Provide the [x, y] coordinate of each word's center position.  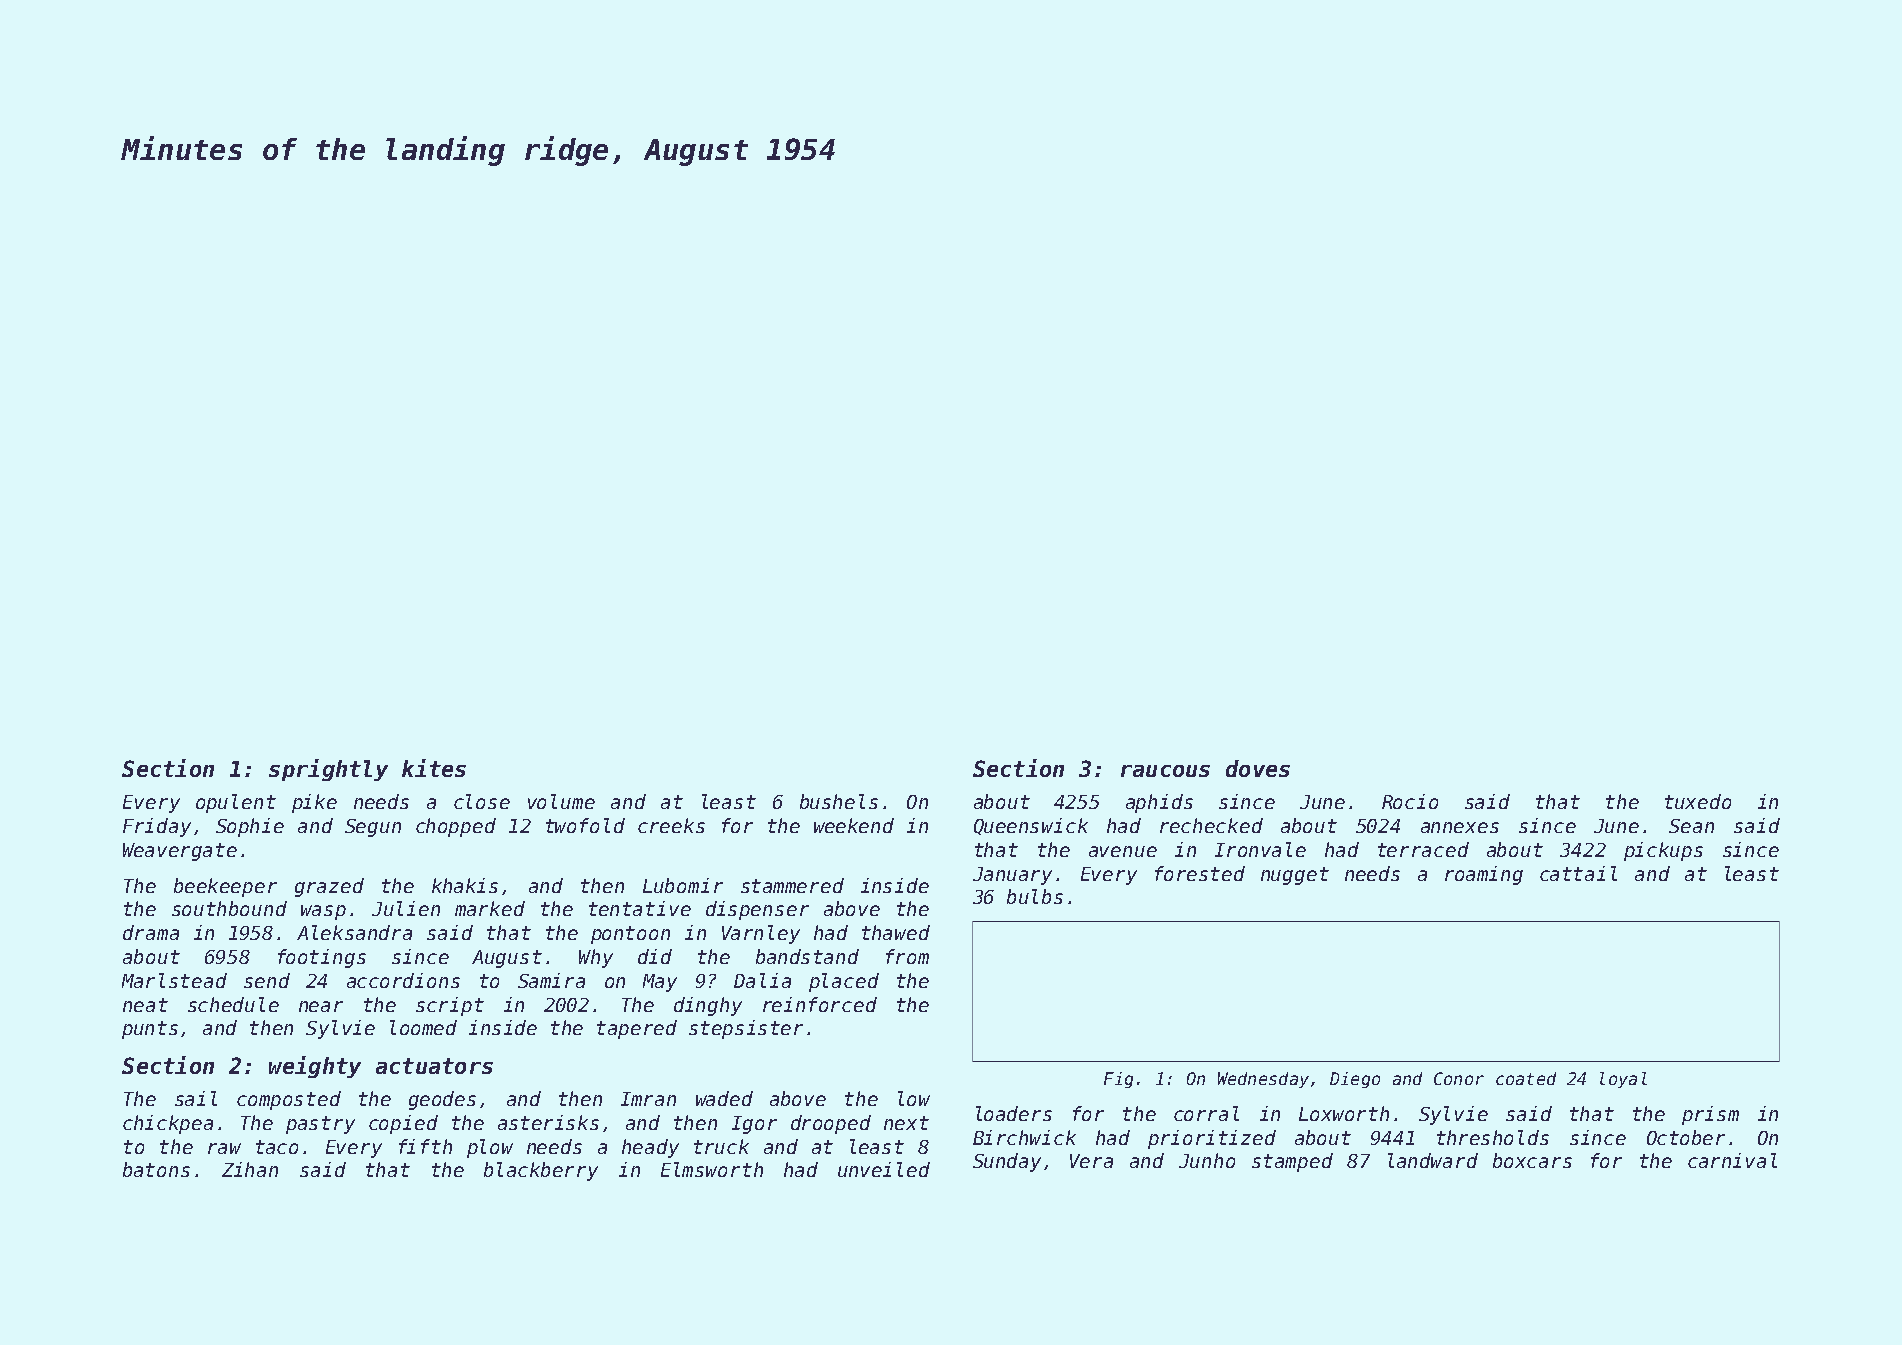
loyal [1623, 1080]
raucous [1165, 771]
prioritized [1212, 1139]
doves [1258, 768]
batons [156, 1169]
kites [434, 768]
